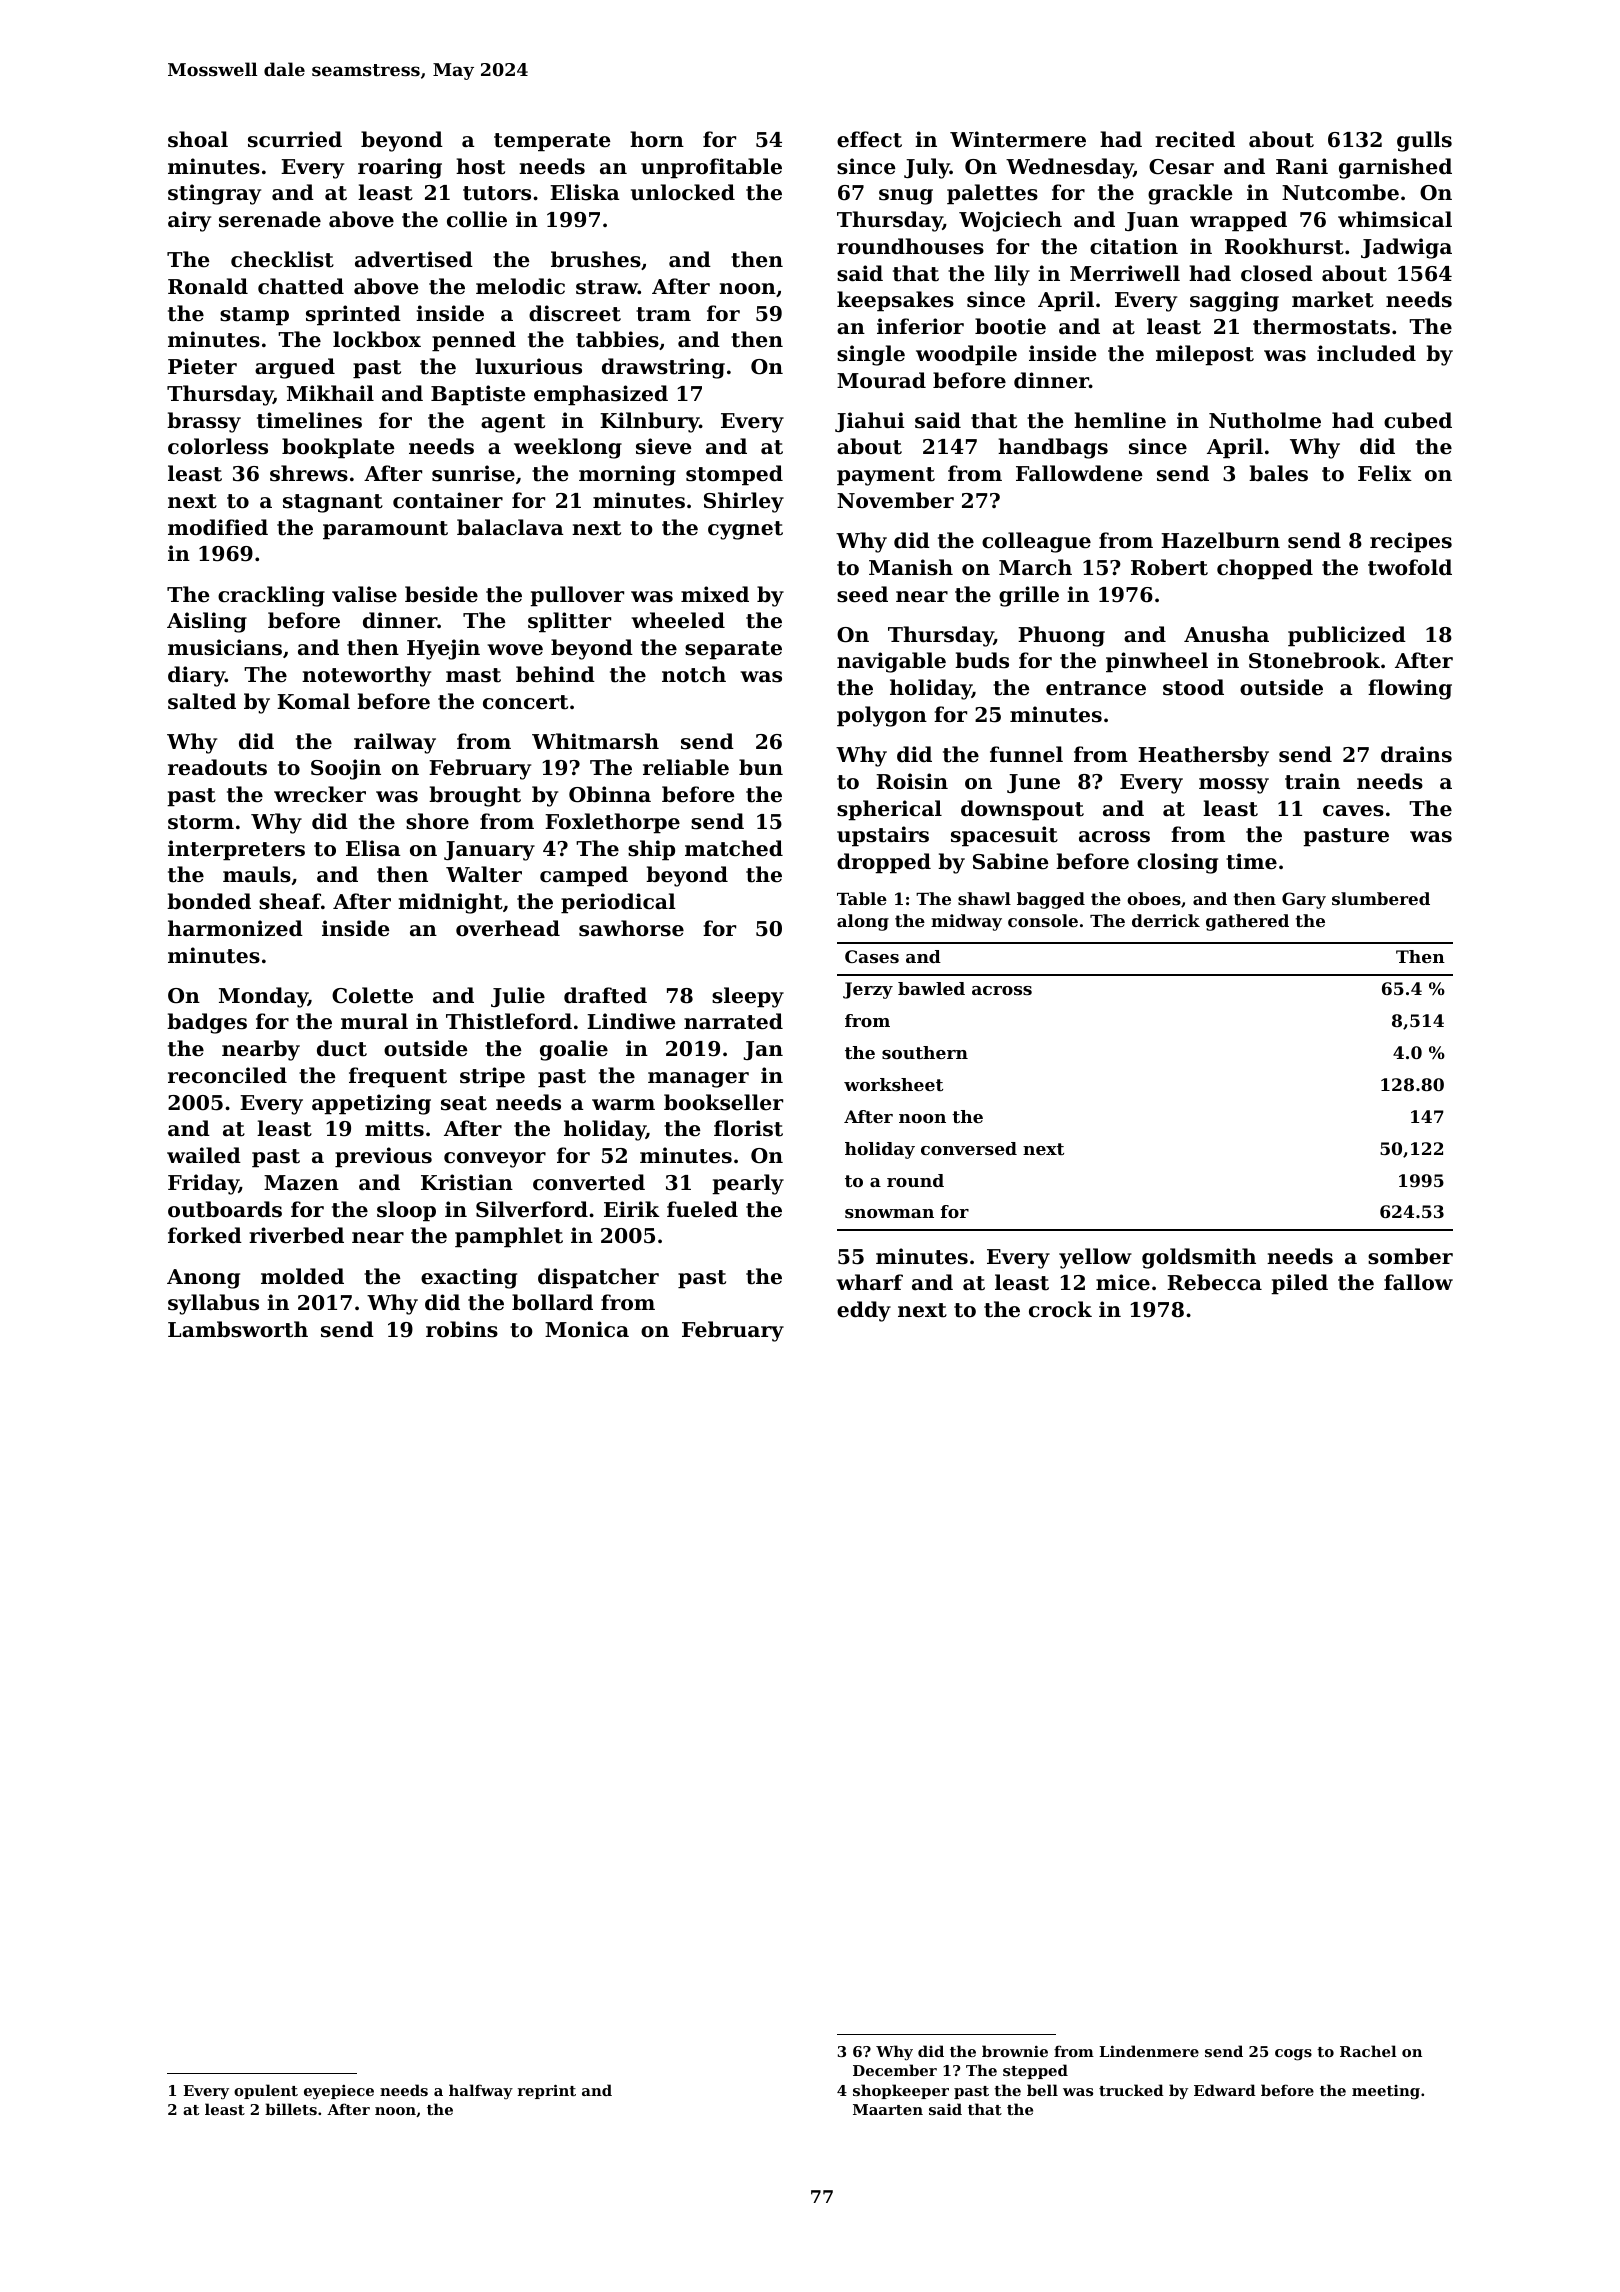 The image size is (1620, 2292). I want to click on roaring, so click(400, 168).
